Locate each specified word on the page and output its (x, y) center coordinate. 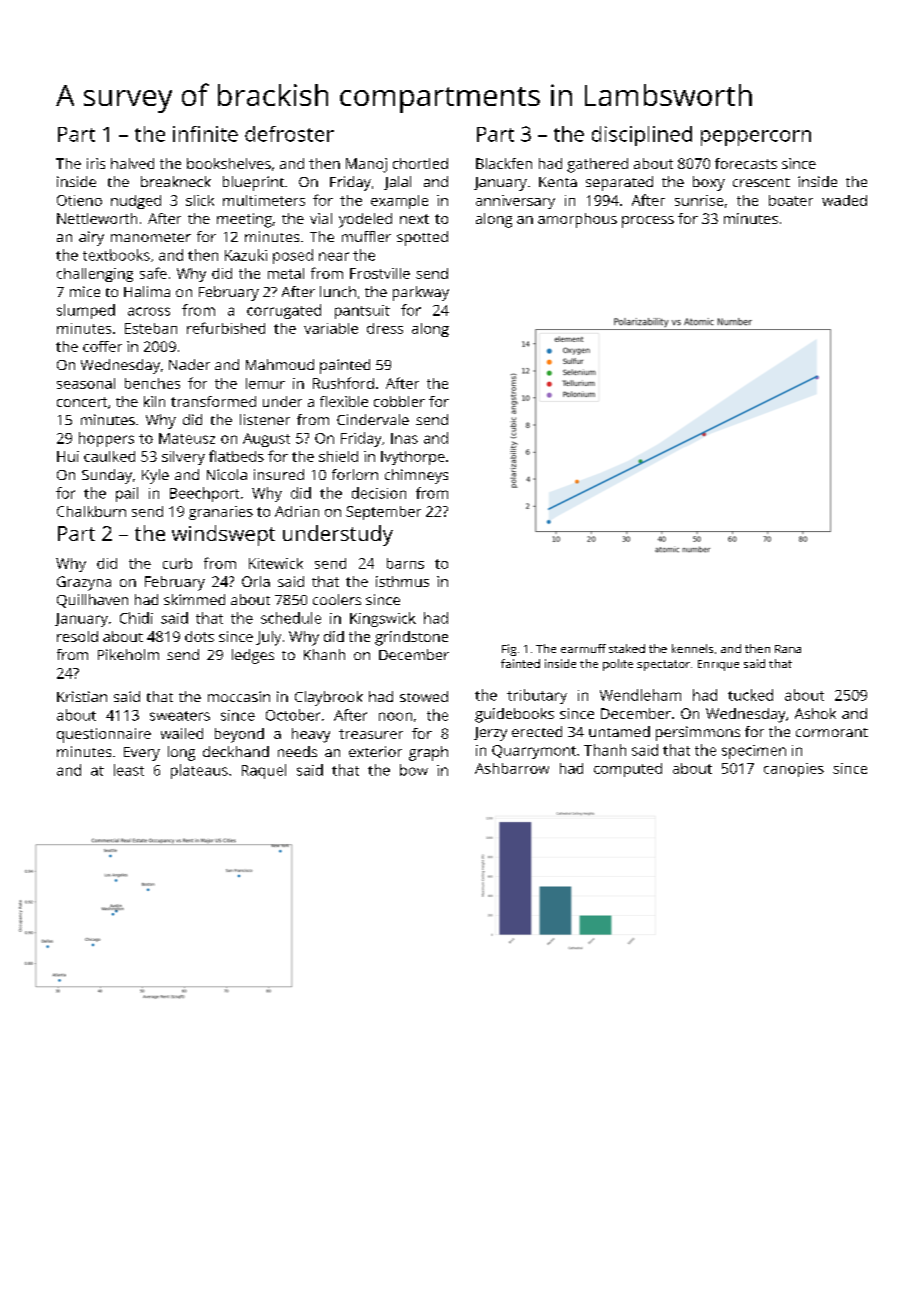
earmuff (583, 648)
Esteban (151, 328)
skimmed (194, 599)
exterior (375, 751)
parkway (421, 293)
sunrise (699, 200)
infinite (205, 134)
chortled (420, 163)
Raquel (264, 771)
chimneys (416, 476)
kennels (692, 648)
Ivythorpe (413, 458)
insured (279, 474)
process (648, 222)
